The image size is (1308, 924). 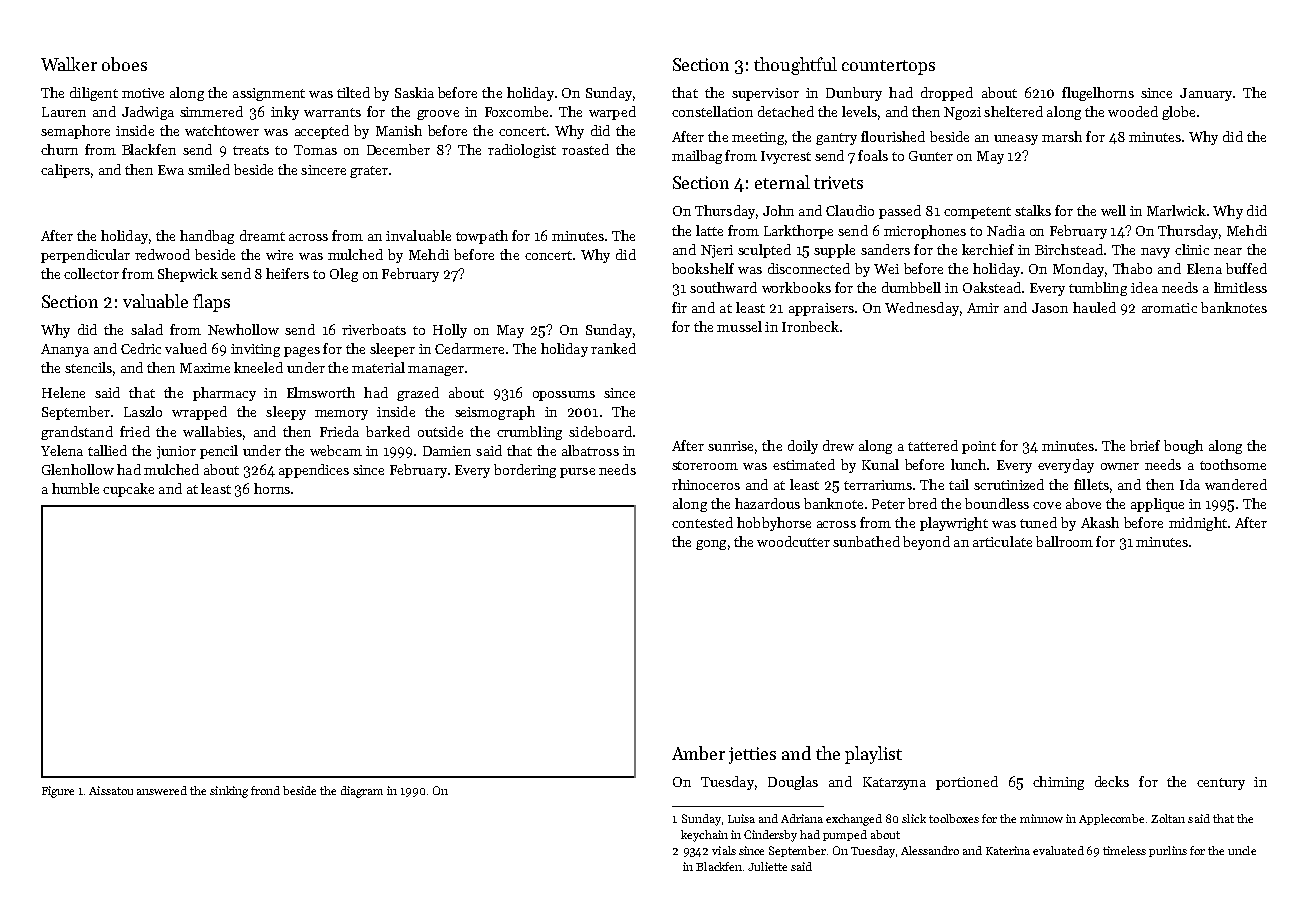 What do you see at coordinates (85, 256) in the page?
I see `perpendicular` at bounding box center [85, 256].
